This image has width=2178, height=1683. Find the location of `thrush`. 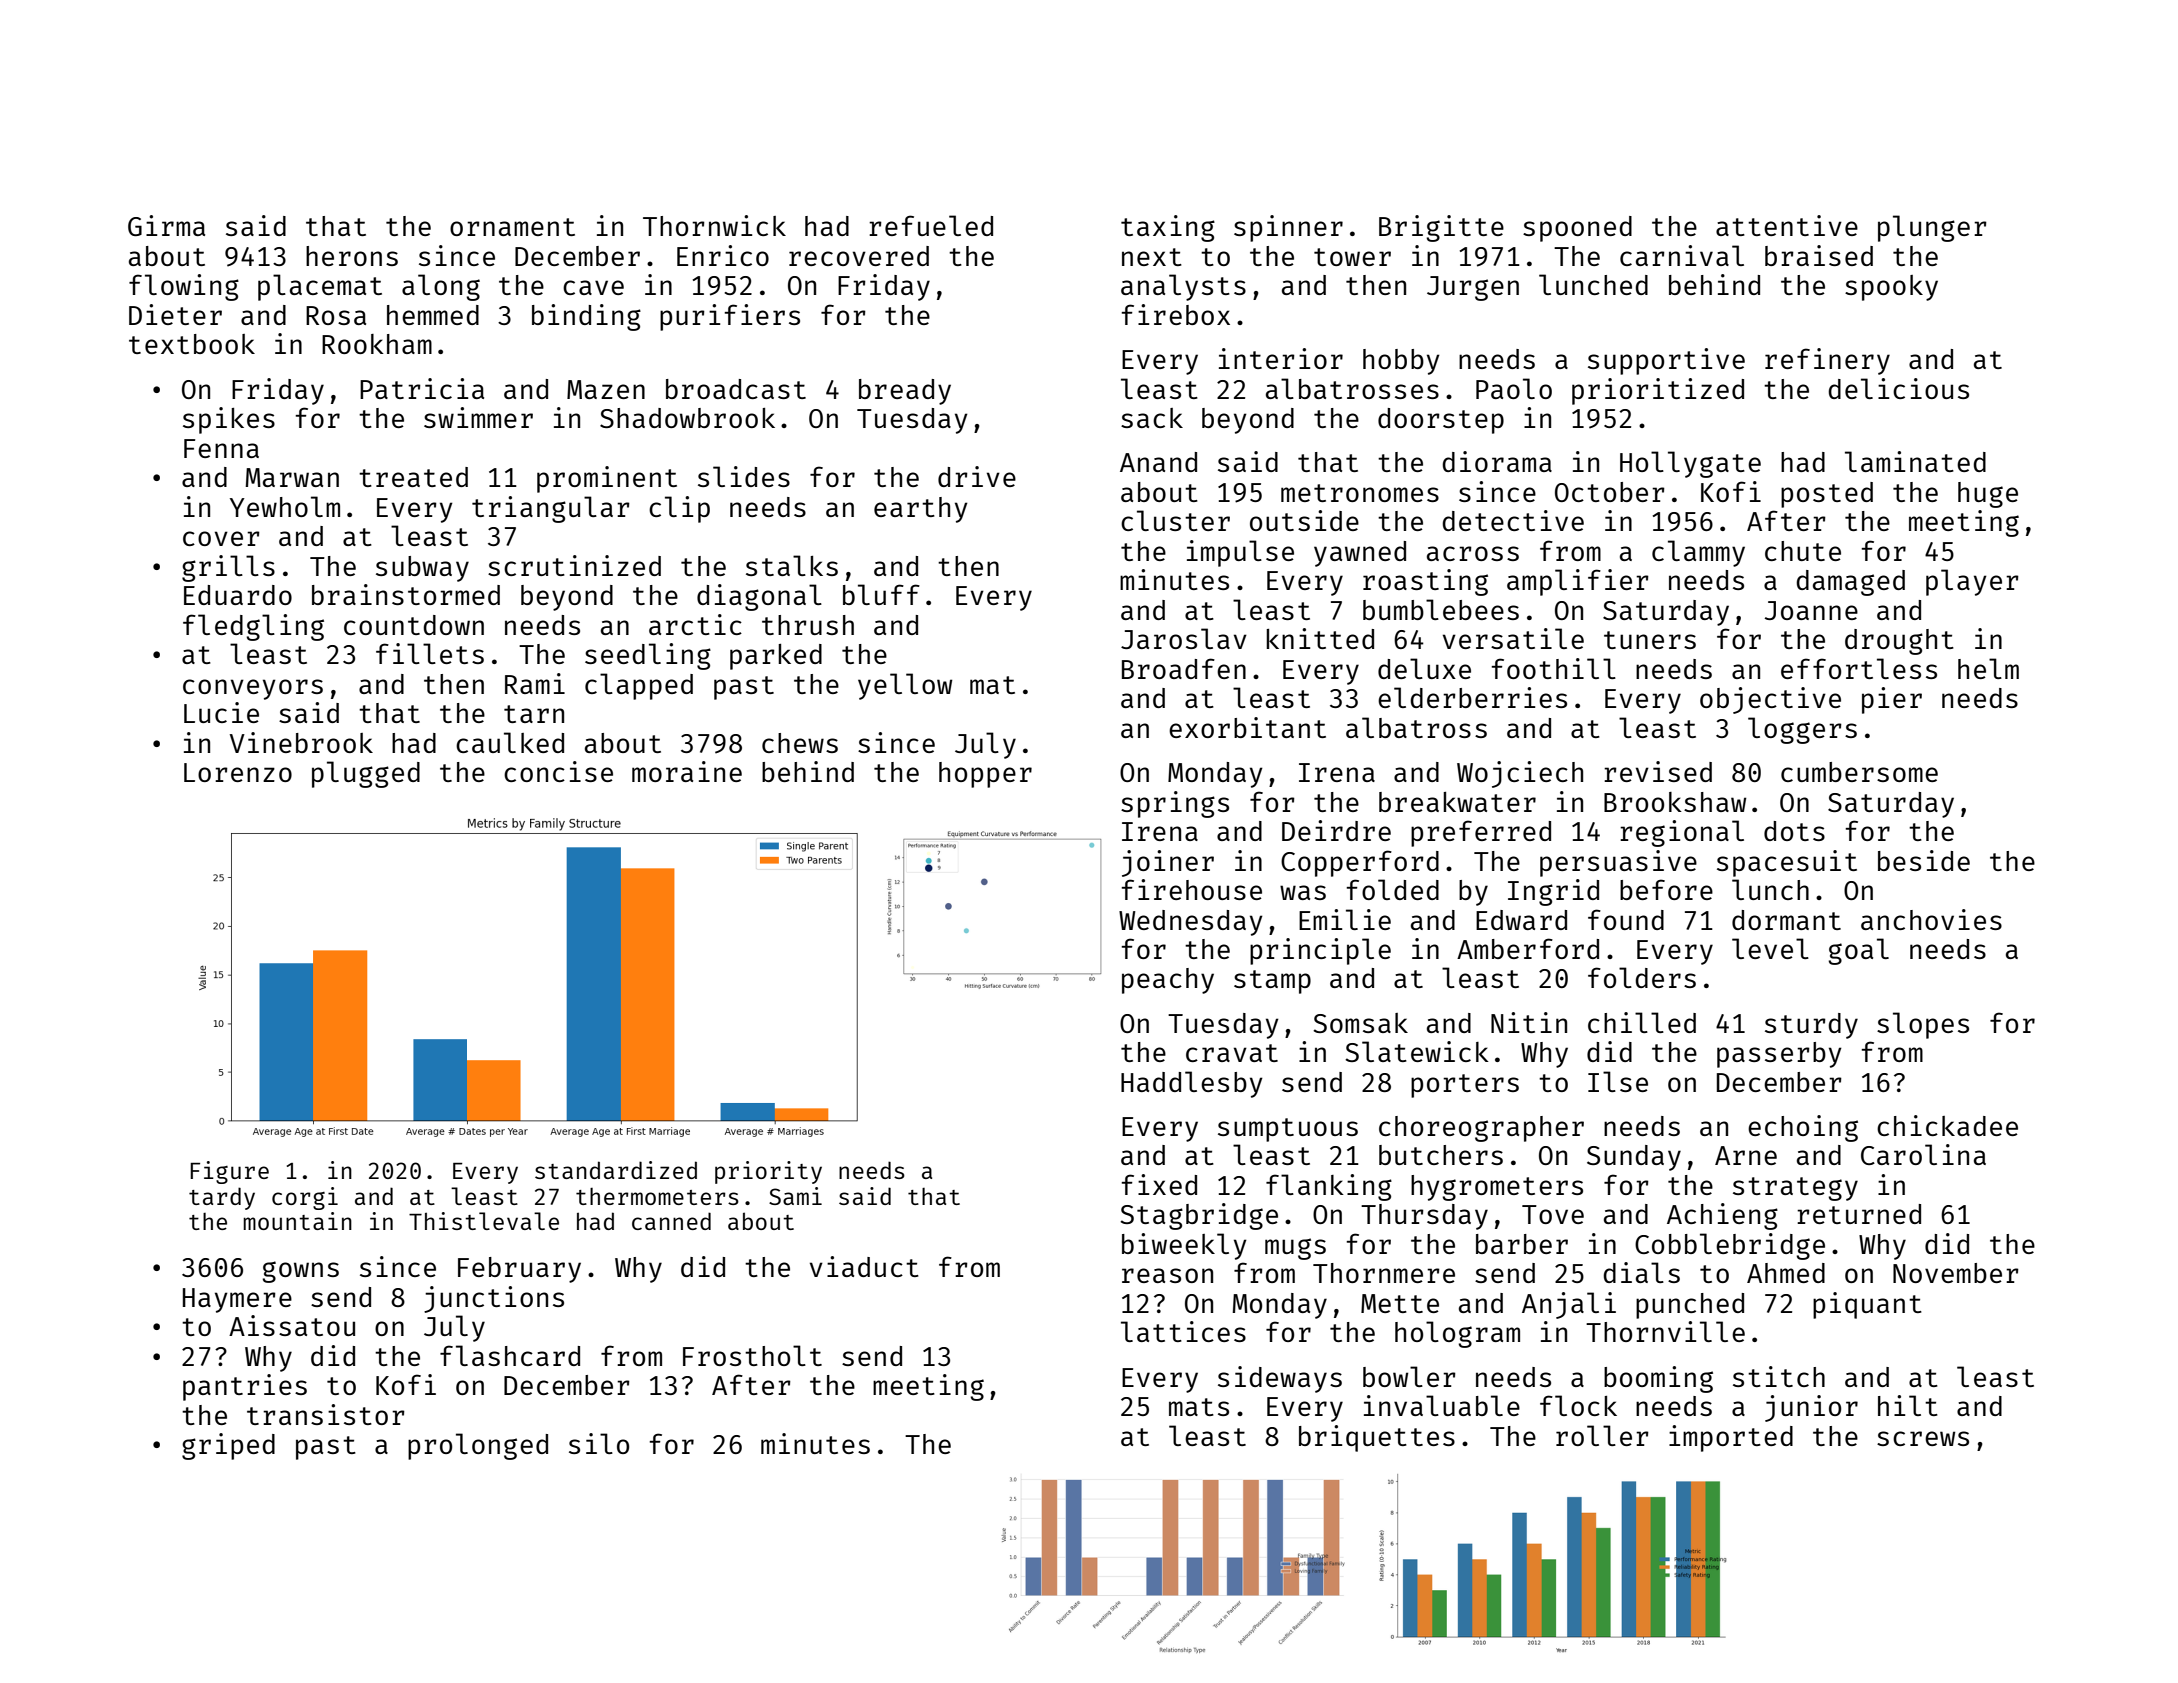

thrush is located at coordinates (808, 625).
